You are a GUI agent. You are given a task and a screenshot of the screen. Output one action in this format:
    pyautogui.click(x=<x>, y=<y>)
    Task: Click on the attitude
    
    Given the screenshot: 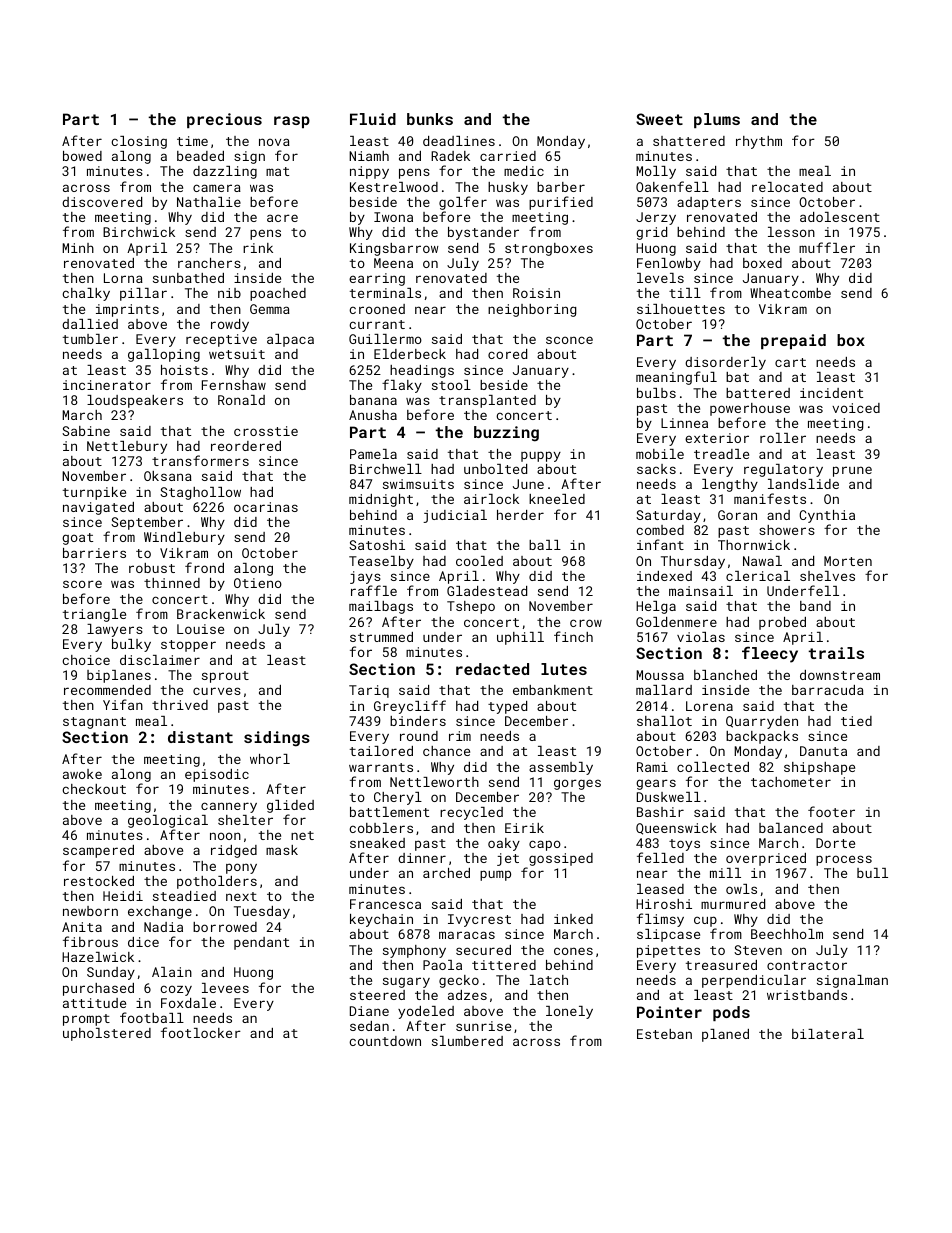 What is the action you would take?
    pyautogui.click(x=94, y=1003)
